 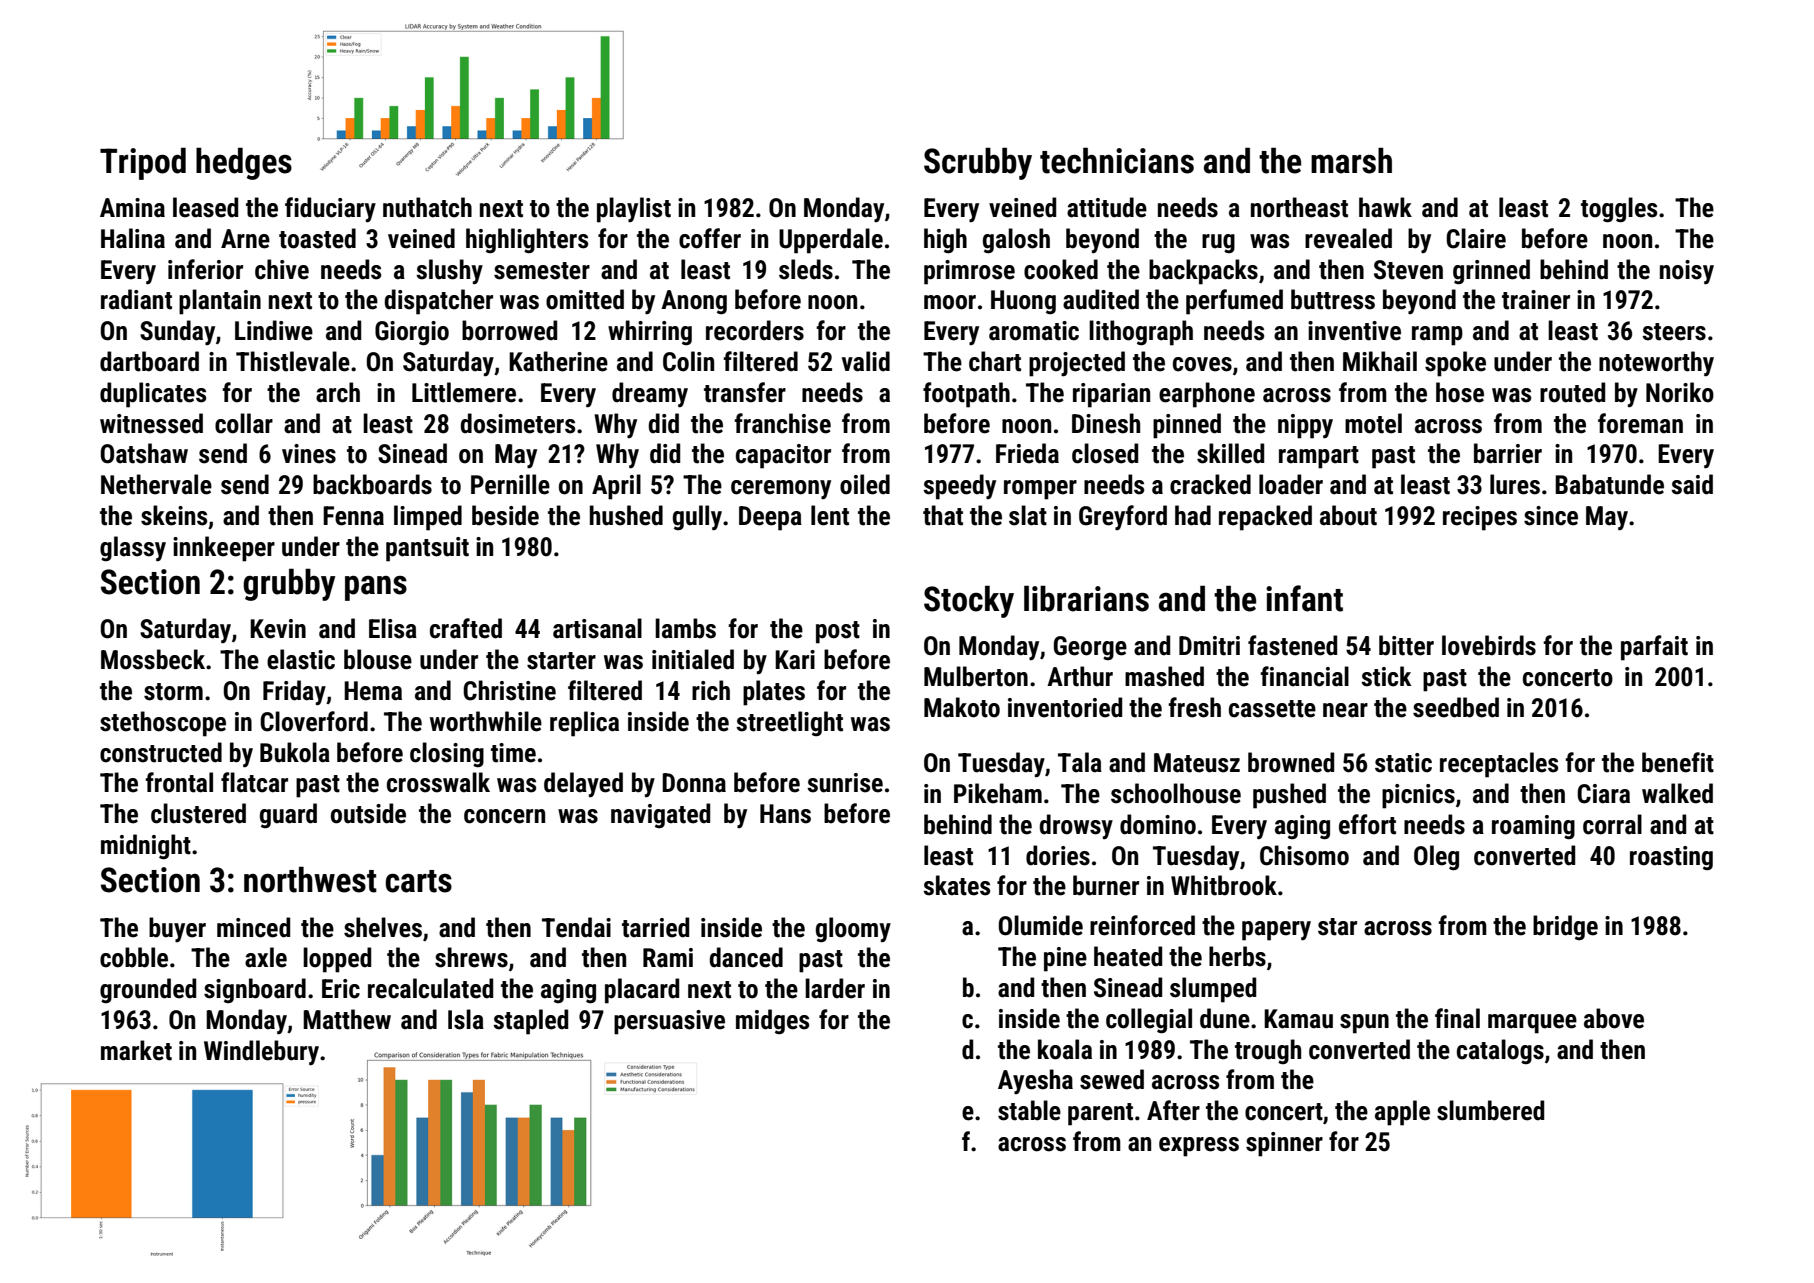 What do you see at coordinates (1654, 648) in the image?
I see `parfait` at bounding box center [1654, 648].
